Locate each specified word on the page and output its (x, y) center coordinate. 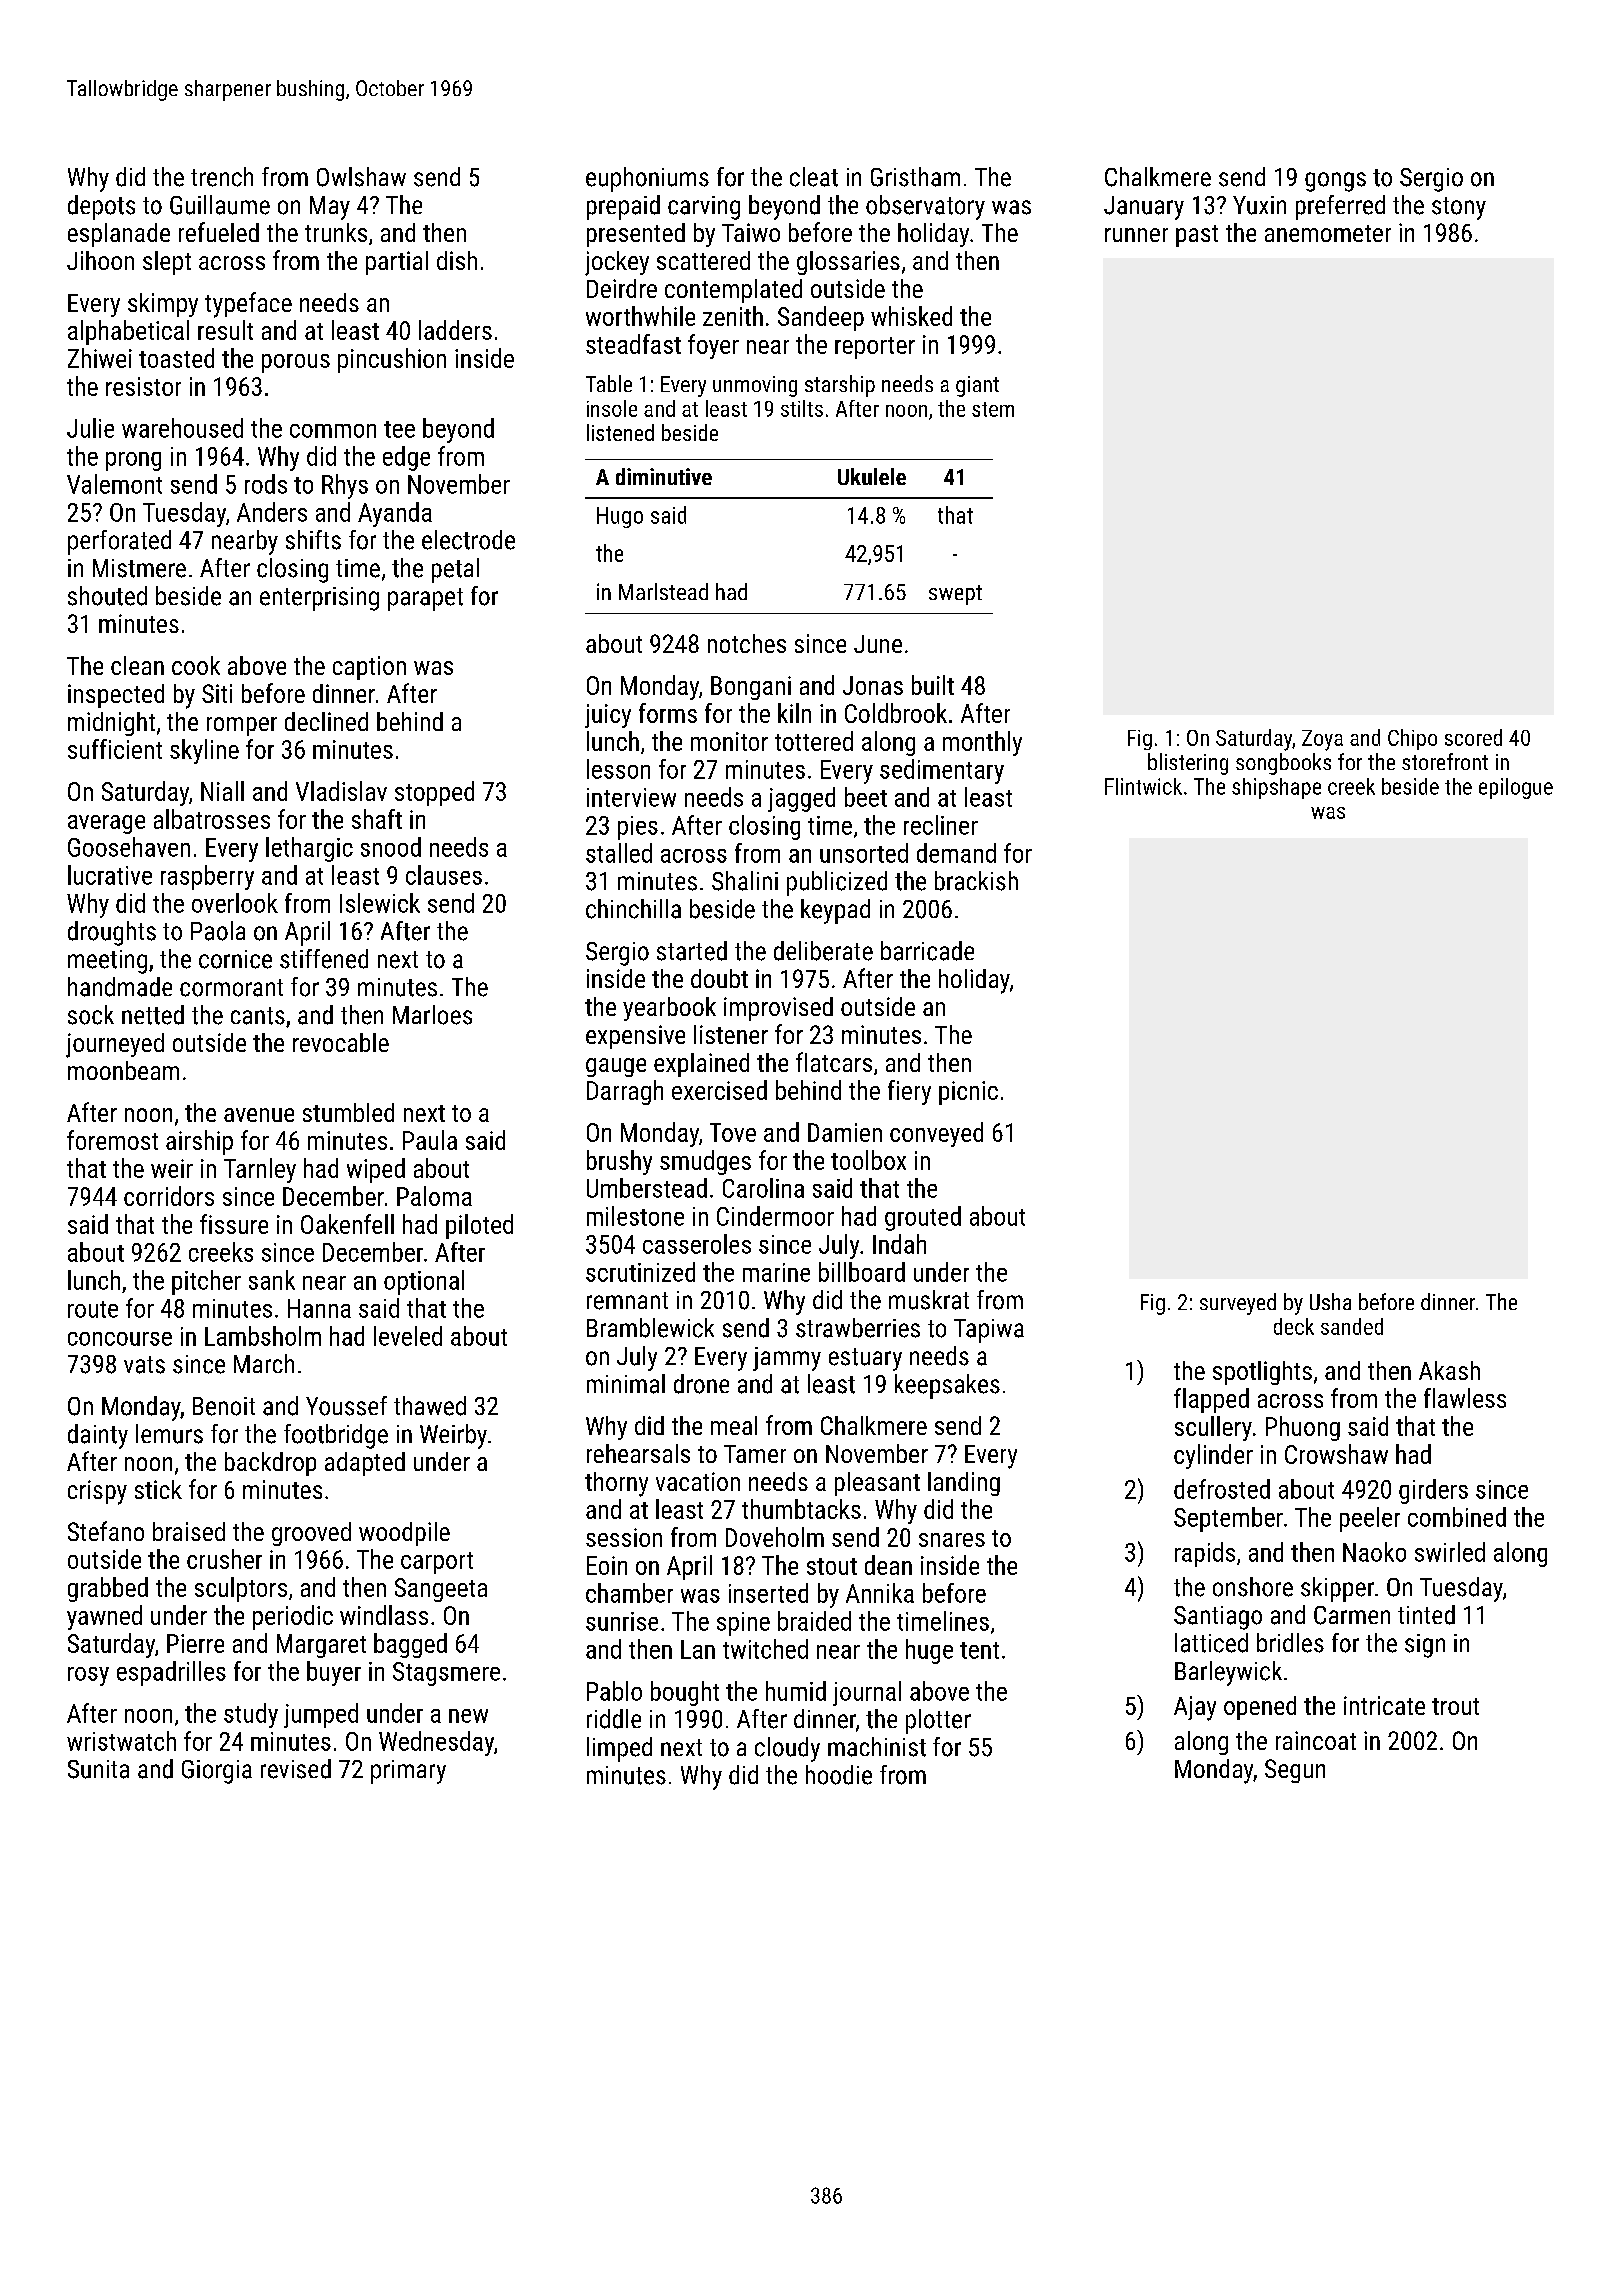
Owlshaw (361, 177)
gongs (1335, 182)
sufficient (115, 749)
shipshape (1276, 788)
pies (638, 828)
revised (296, 1769)
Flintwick (1143, 786)
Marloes (432, 1015)
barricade (927, 951)
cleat (814, 177)
